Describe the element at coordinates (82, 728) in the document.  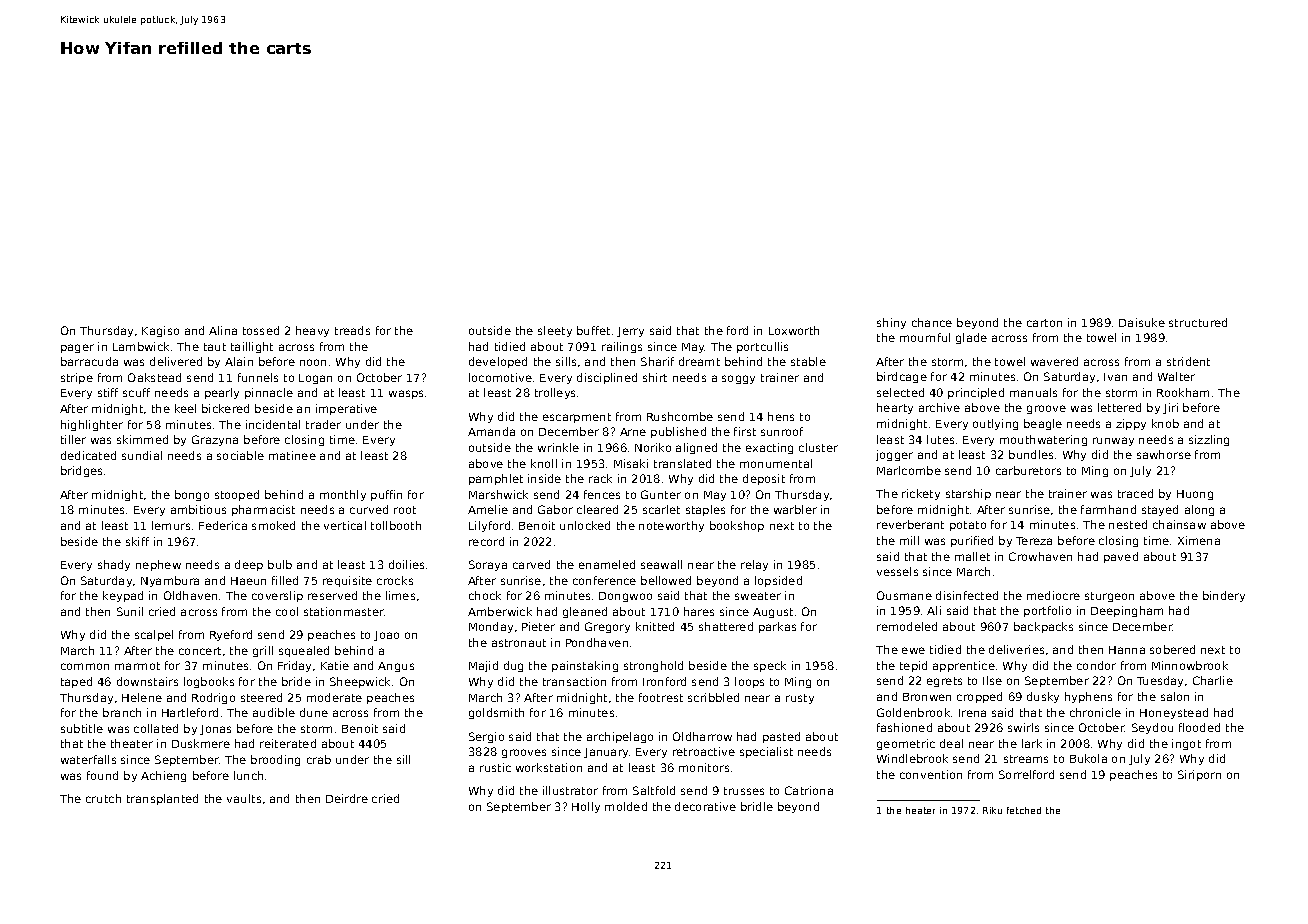
I see `subtitle` at that location.
